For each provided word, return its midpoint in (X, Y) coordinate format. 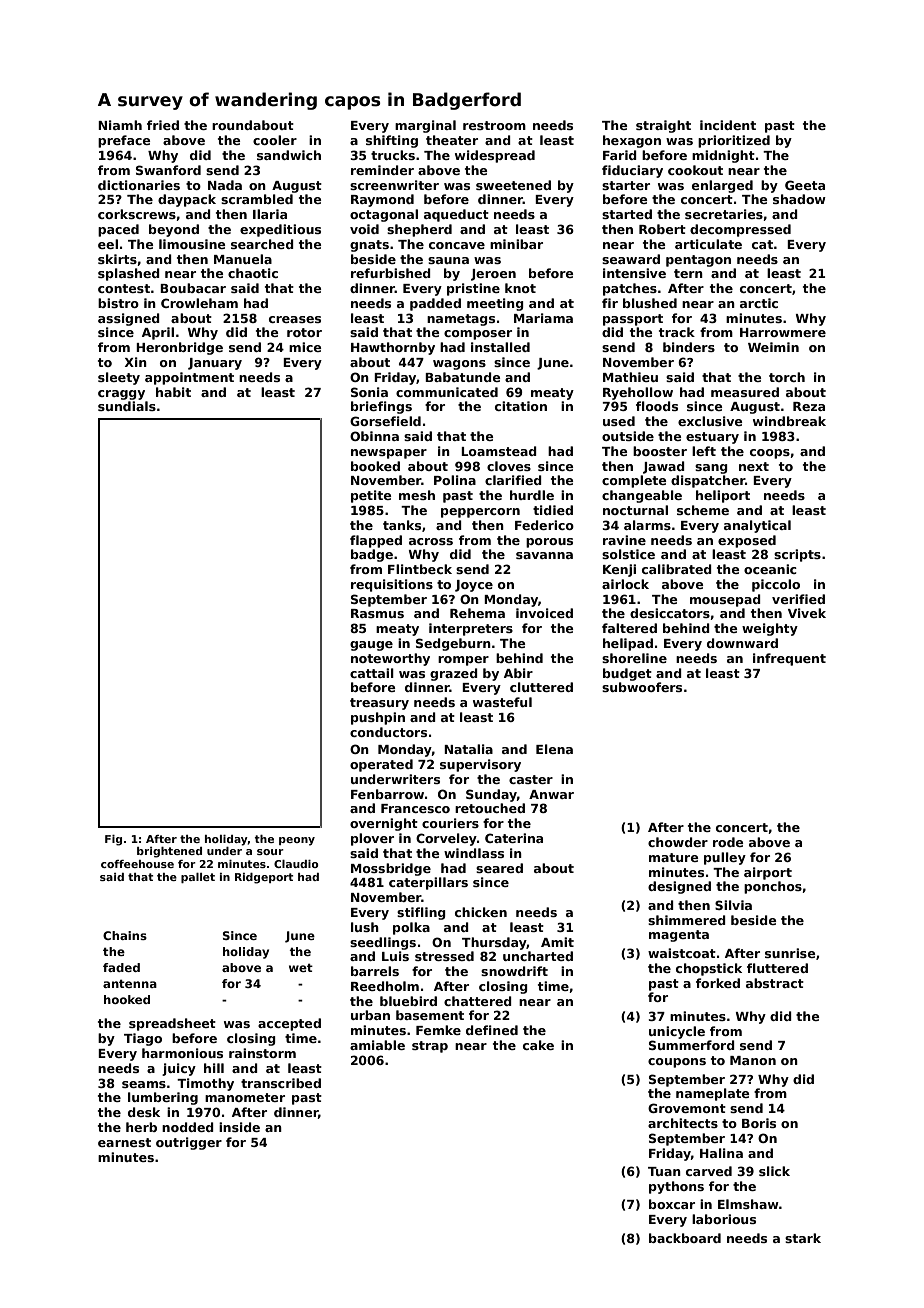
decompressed (740, 230)
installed (500, 347)
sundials (127, 406)
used (619, 421)
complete (634, 481)
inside (239, 1127)
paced (118, 230)
